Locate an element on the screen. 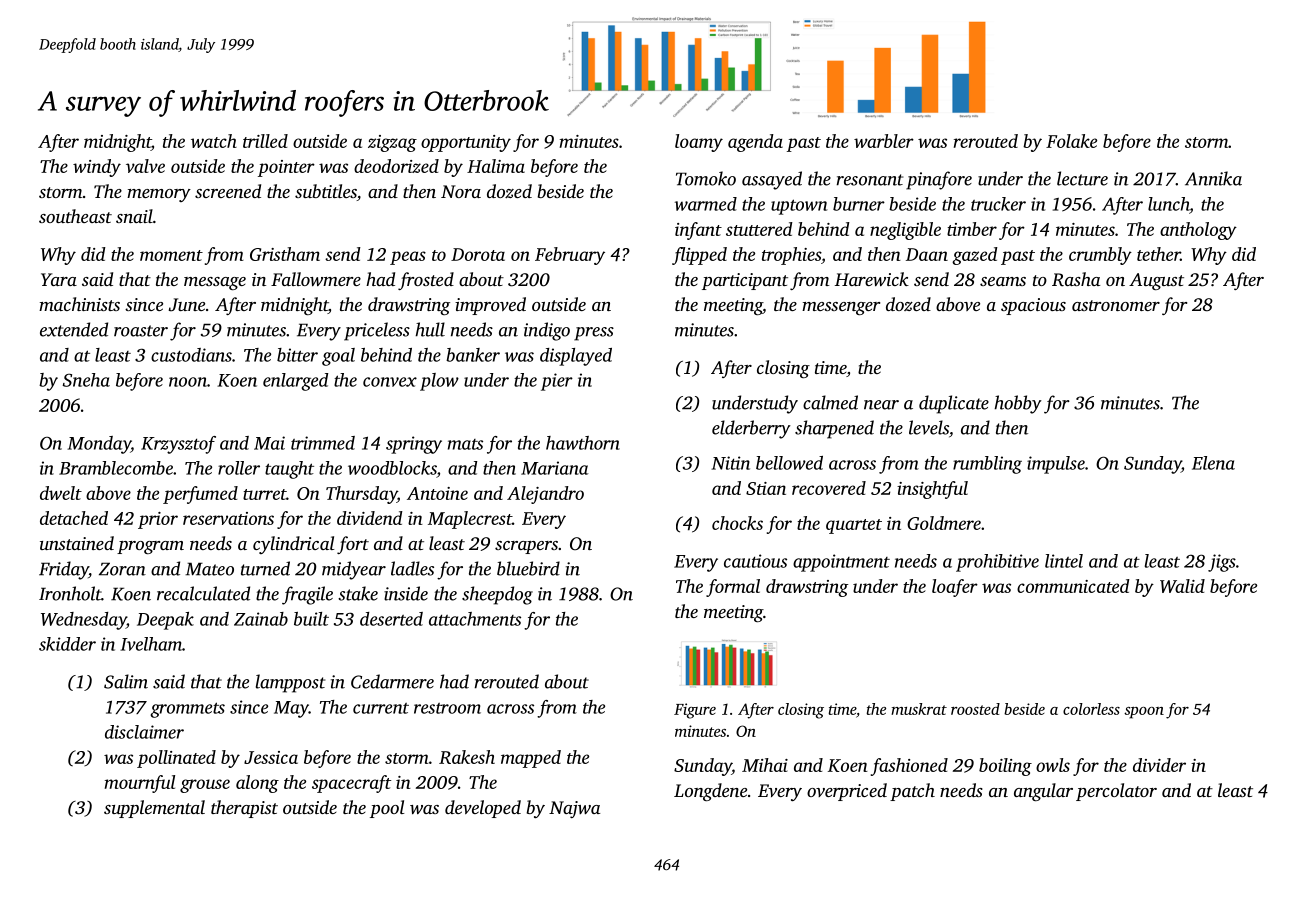 Image resolution: width=1308 pixels, height=924 pixels. sheepdog is located at coordinates (497, 595).
